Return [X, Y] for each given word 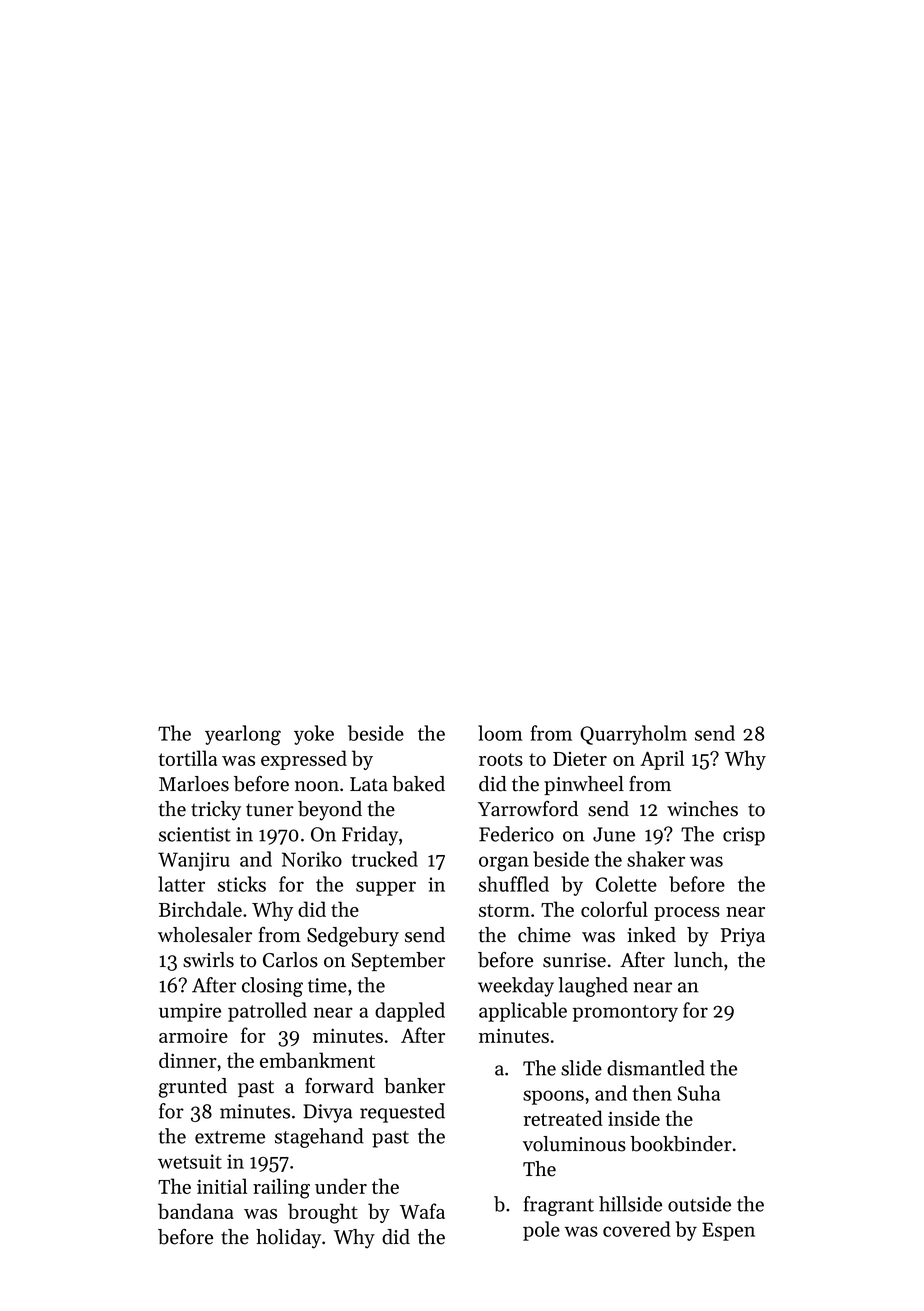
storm [504, 910]
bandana [196, 1211]
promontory [625, 1013]
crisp [744, 836]
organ [504, 863]
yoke [314, 735]
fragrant [559, 1206]
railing [281, 1188]
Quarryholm [633, 735]
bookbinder [681, 1144]
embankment [317, 1060]
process [687, 914]
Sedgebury [353, 937]
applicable [523, 1012]
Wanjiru [194, 861]
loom [500, 733]
